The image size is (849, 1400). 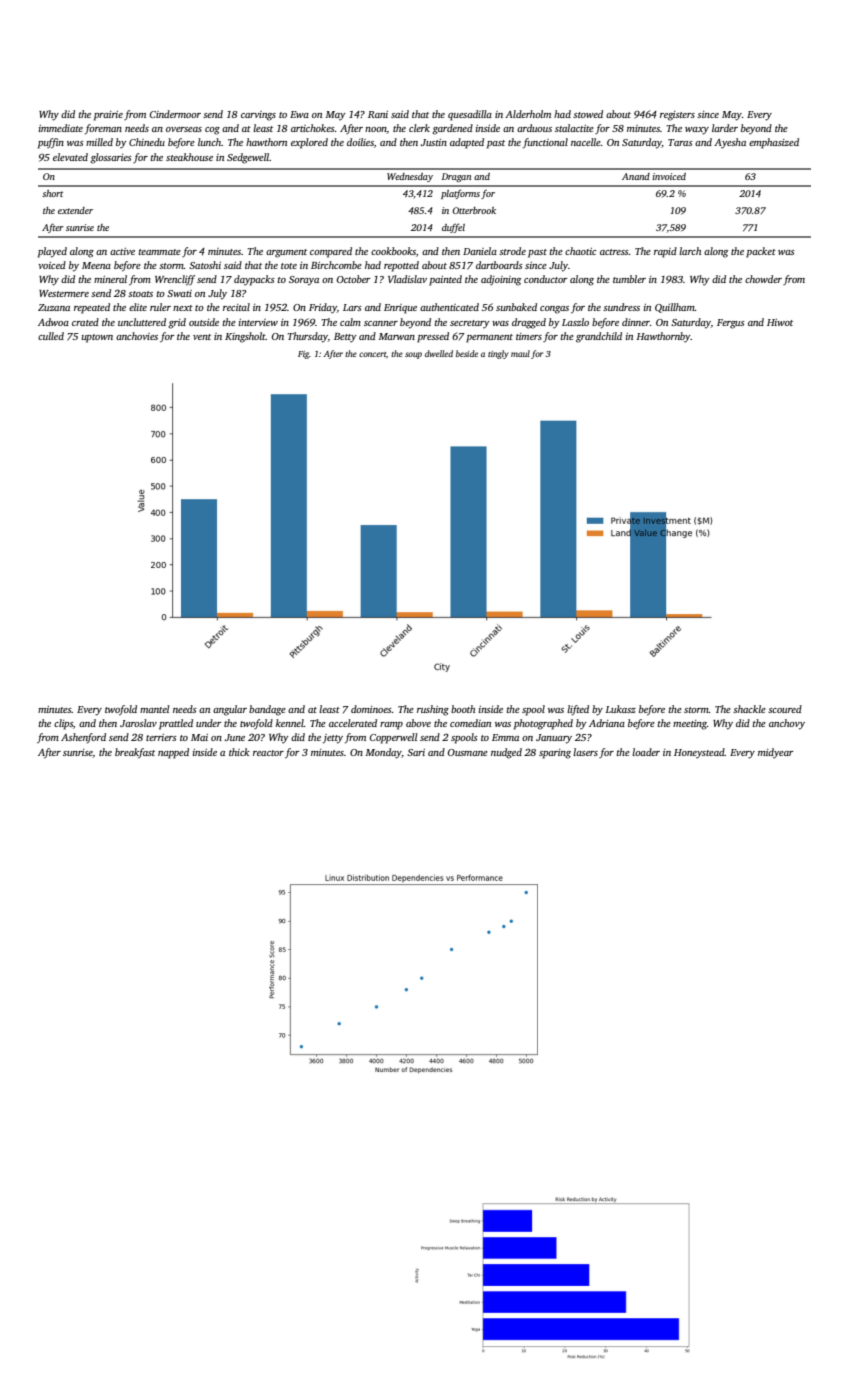 I want to click on Ashenford, so click(x=83, y=738).
